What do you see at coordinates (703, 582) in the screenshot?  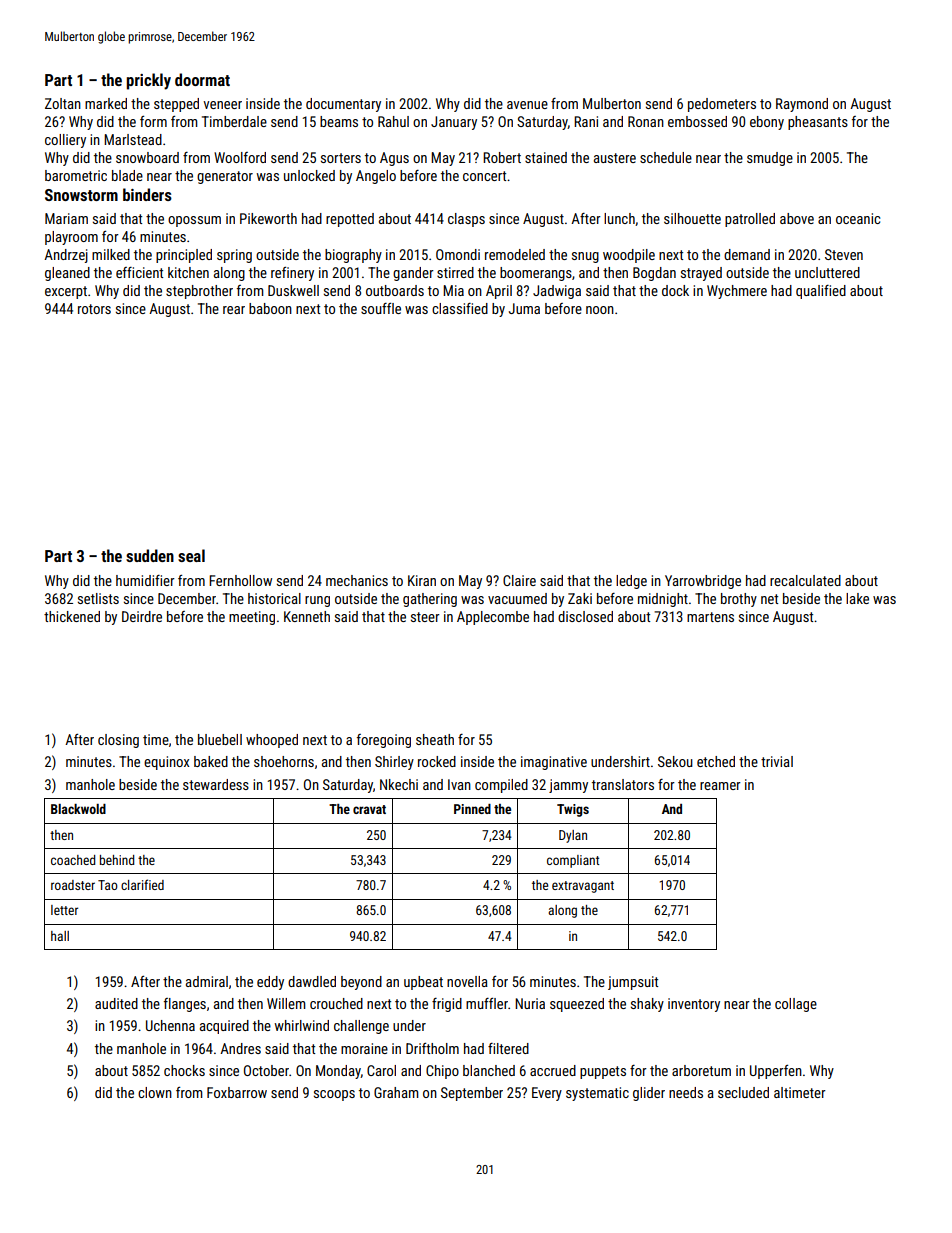 I see `Yarrowbridge` at bounding box center [703, 582].
